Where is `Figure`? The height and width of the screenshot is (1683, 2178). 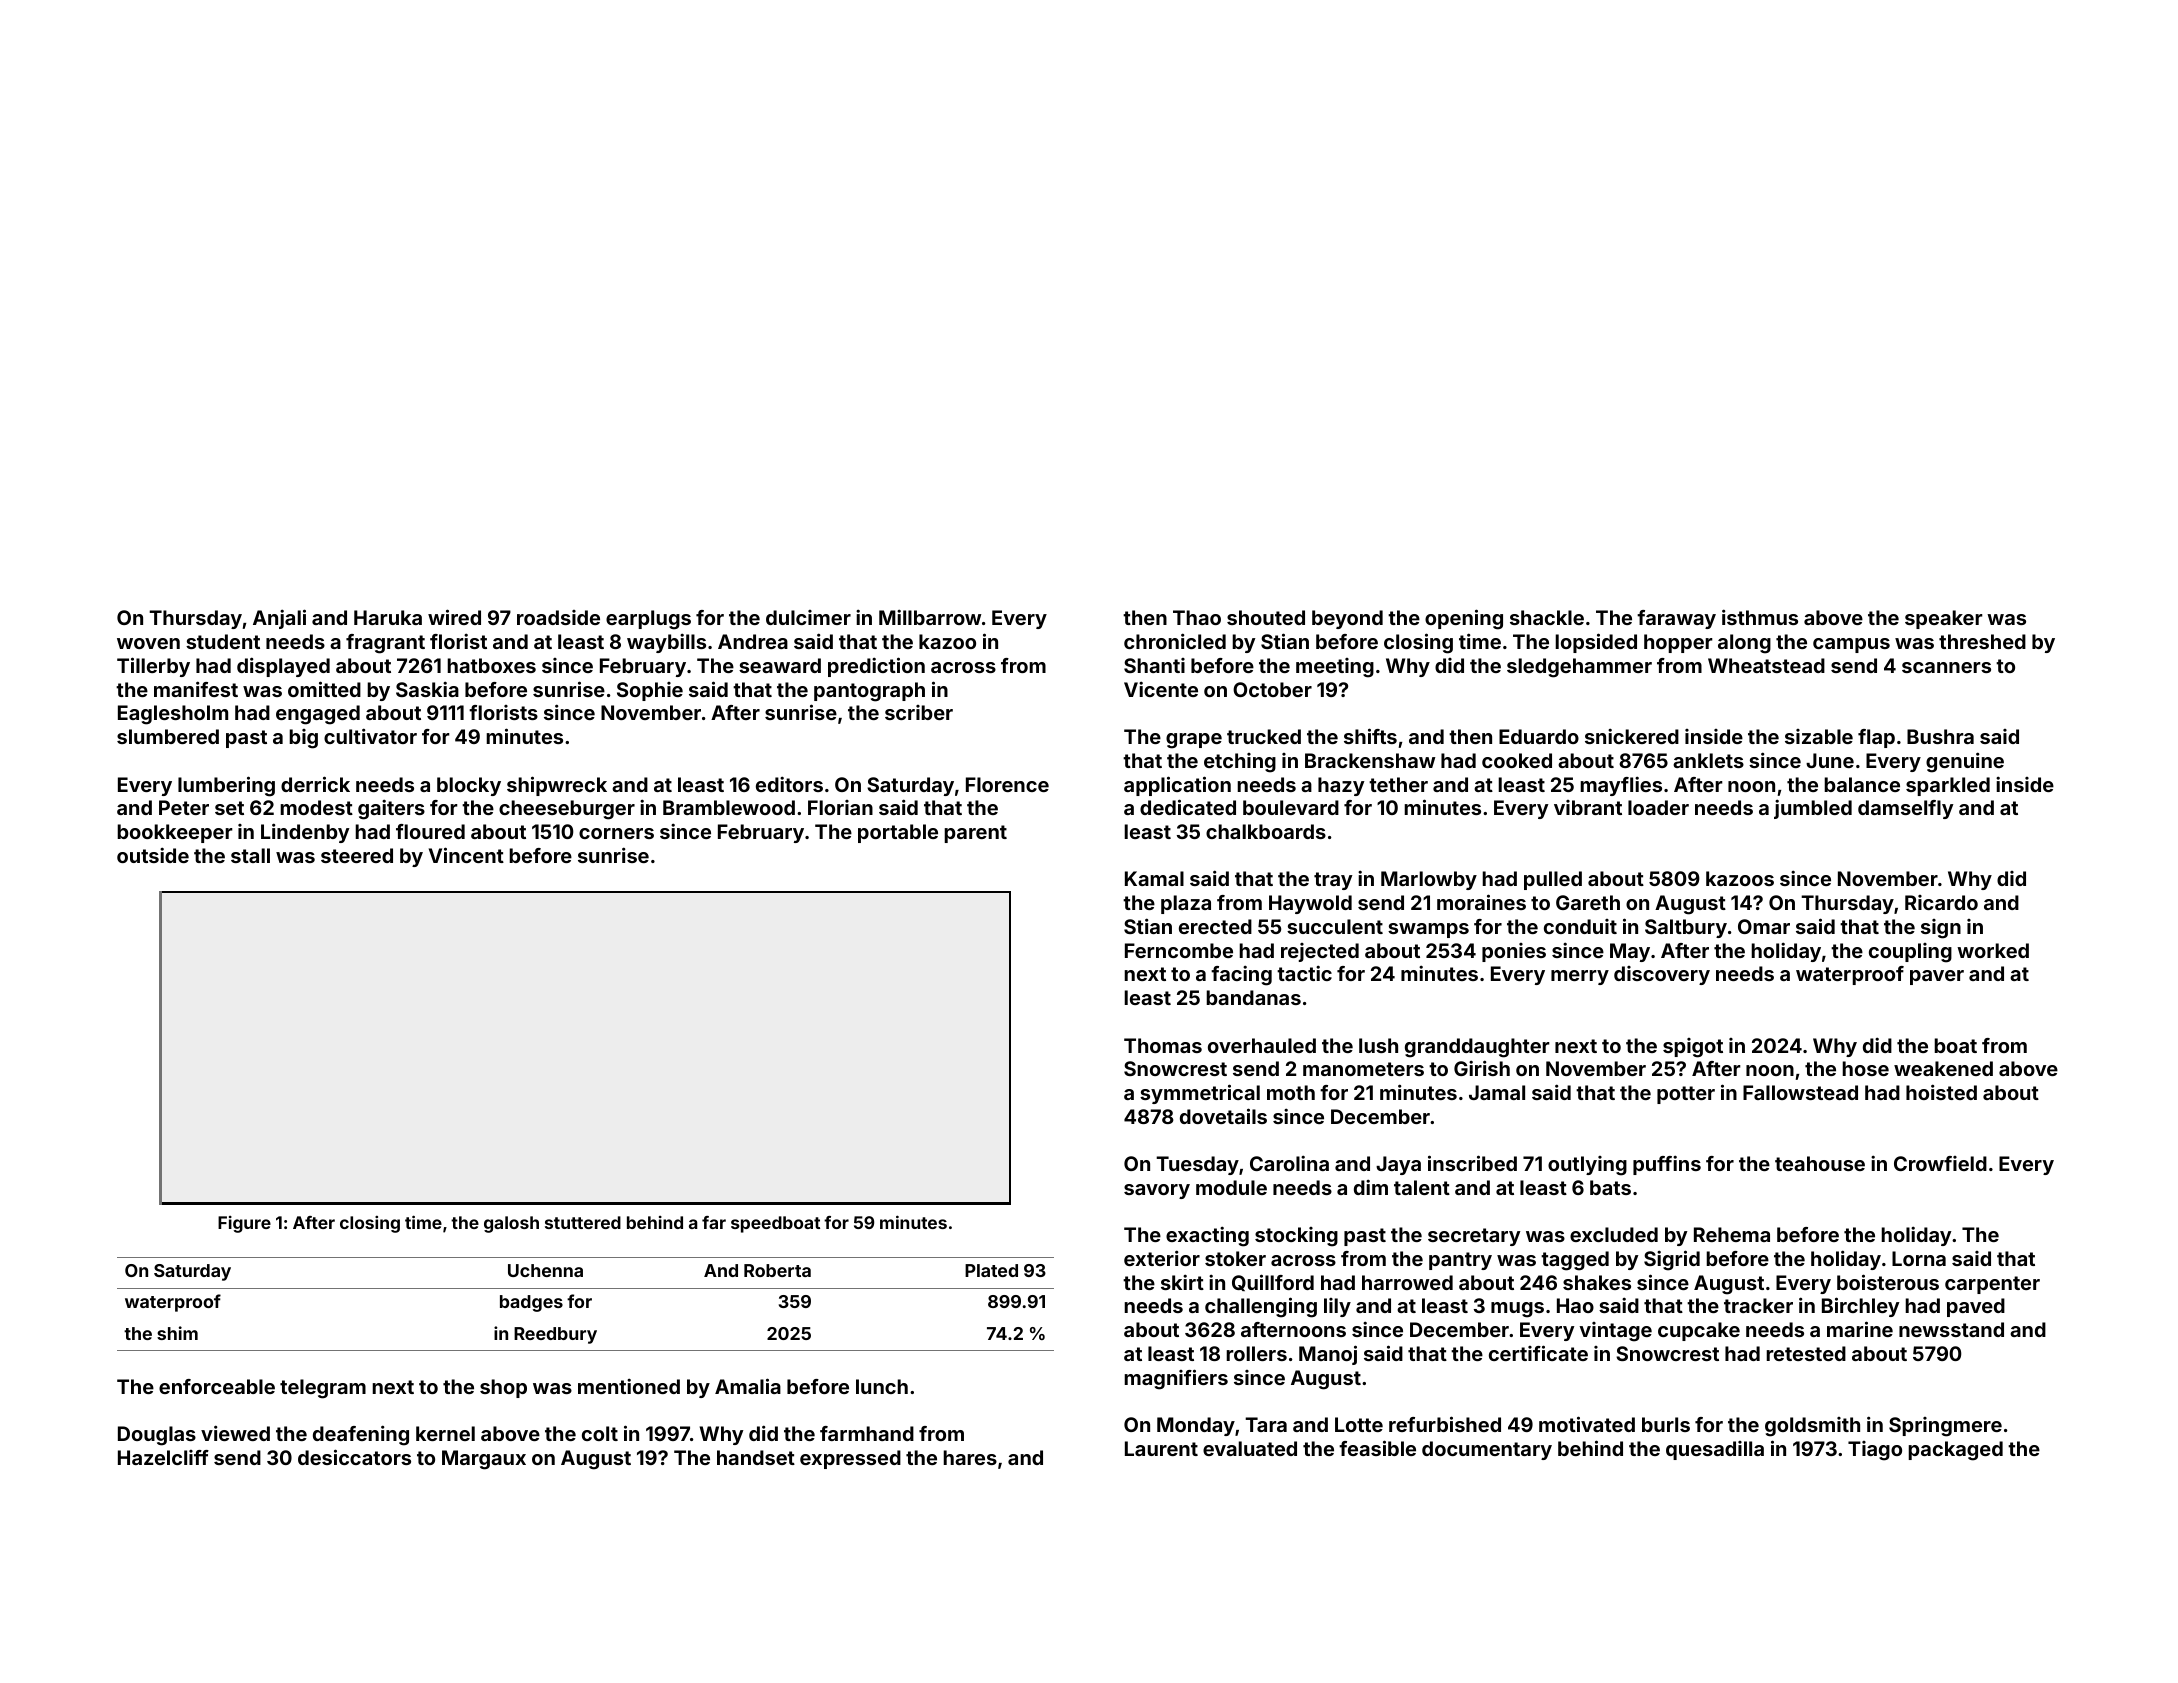
Figure is located at coordinates (244, 1224).
